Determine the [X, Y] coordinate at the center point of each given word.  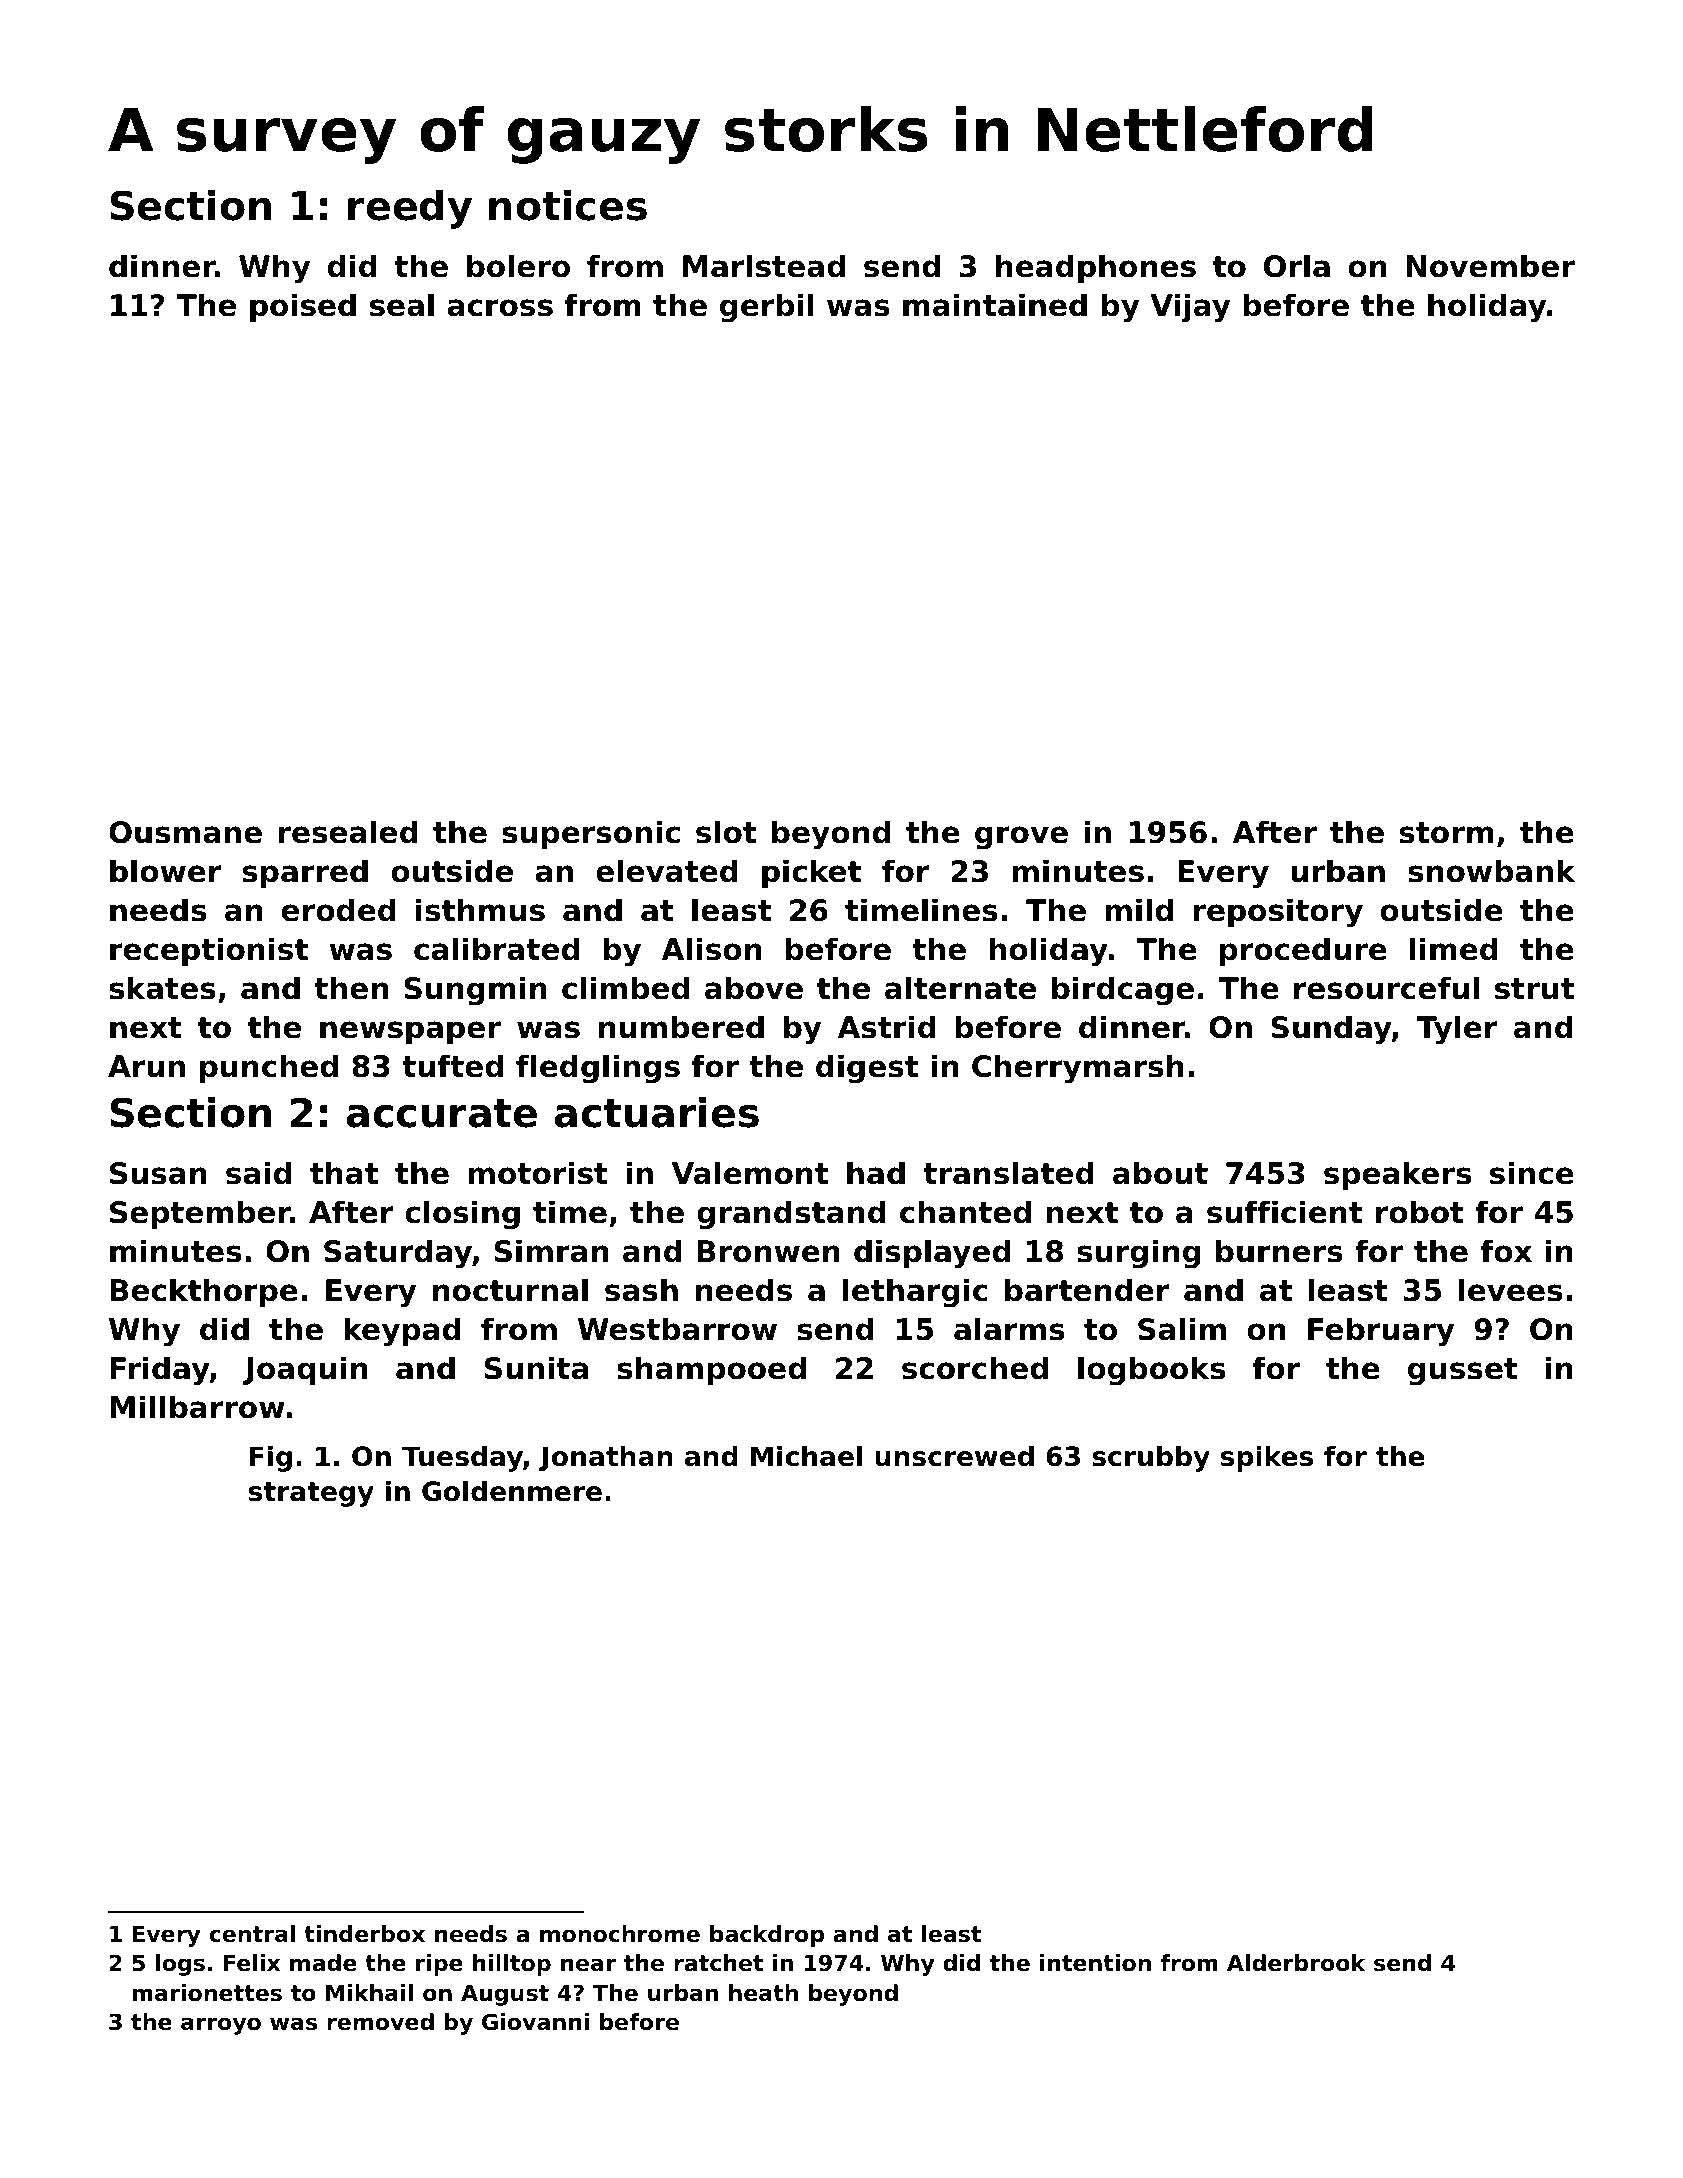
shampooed [711, 1370]
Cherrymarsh [1078, 1069]
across [500, 308]
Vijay [1190, 308]
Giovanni [535, 2022]
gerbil [766, 308]
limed [1454, 949]
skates [162, 988]
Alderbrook [1296, 1963]
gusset [1463, 1372]
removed [380, 2022]
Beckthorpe [204, 1292]
